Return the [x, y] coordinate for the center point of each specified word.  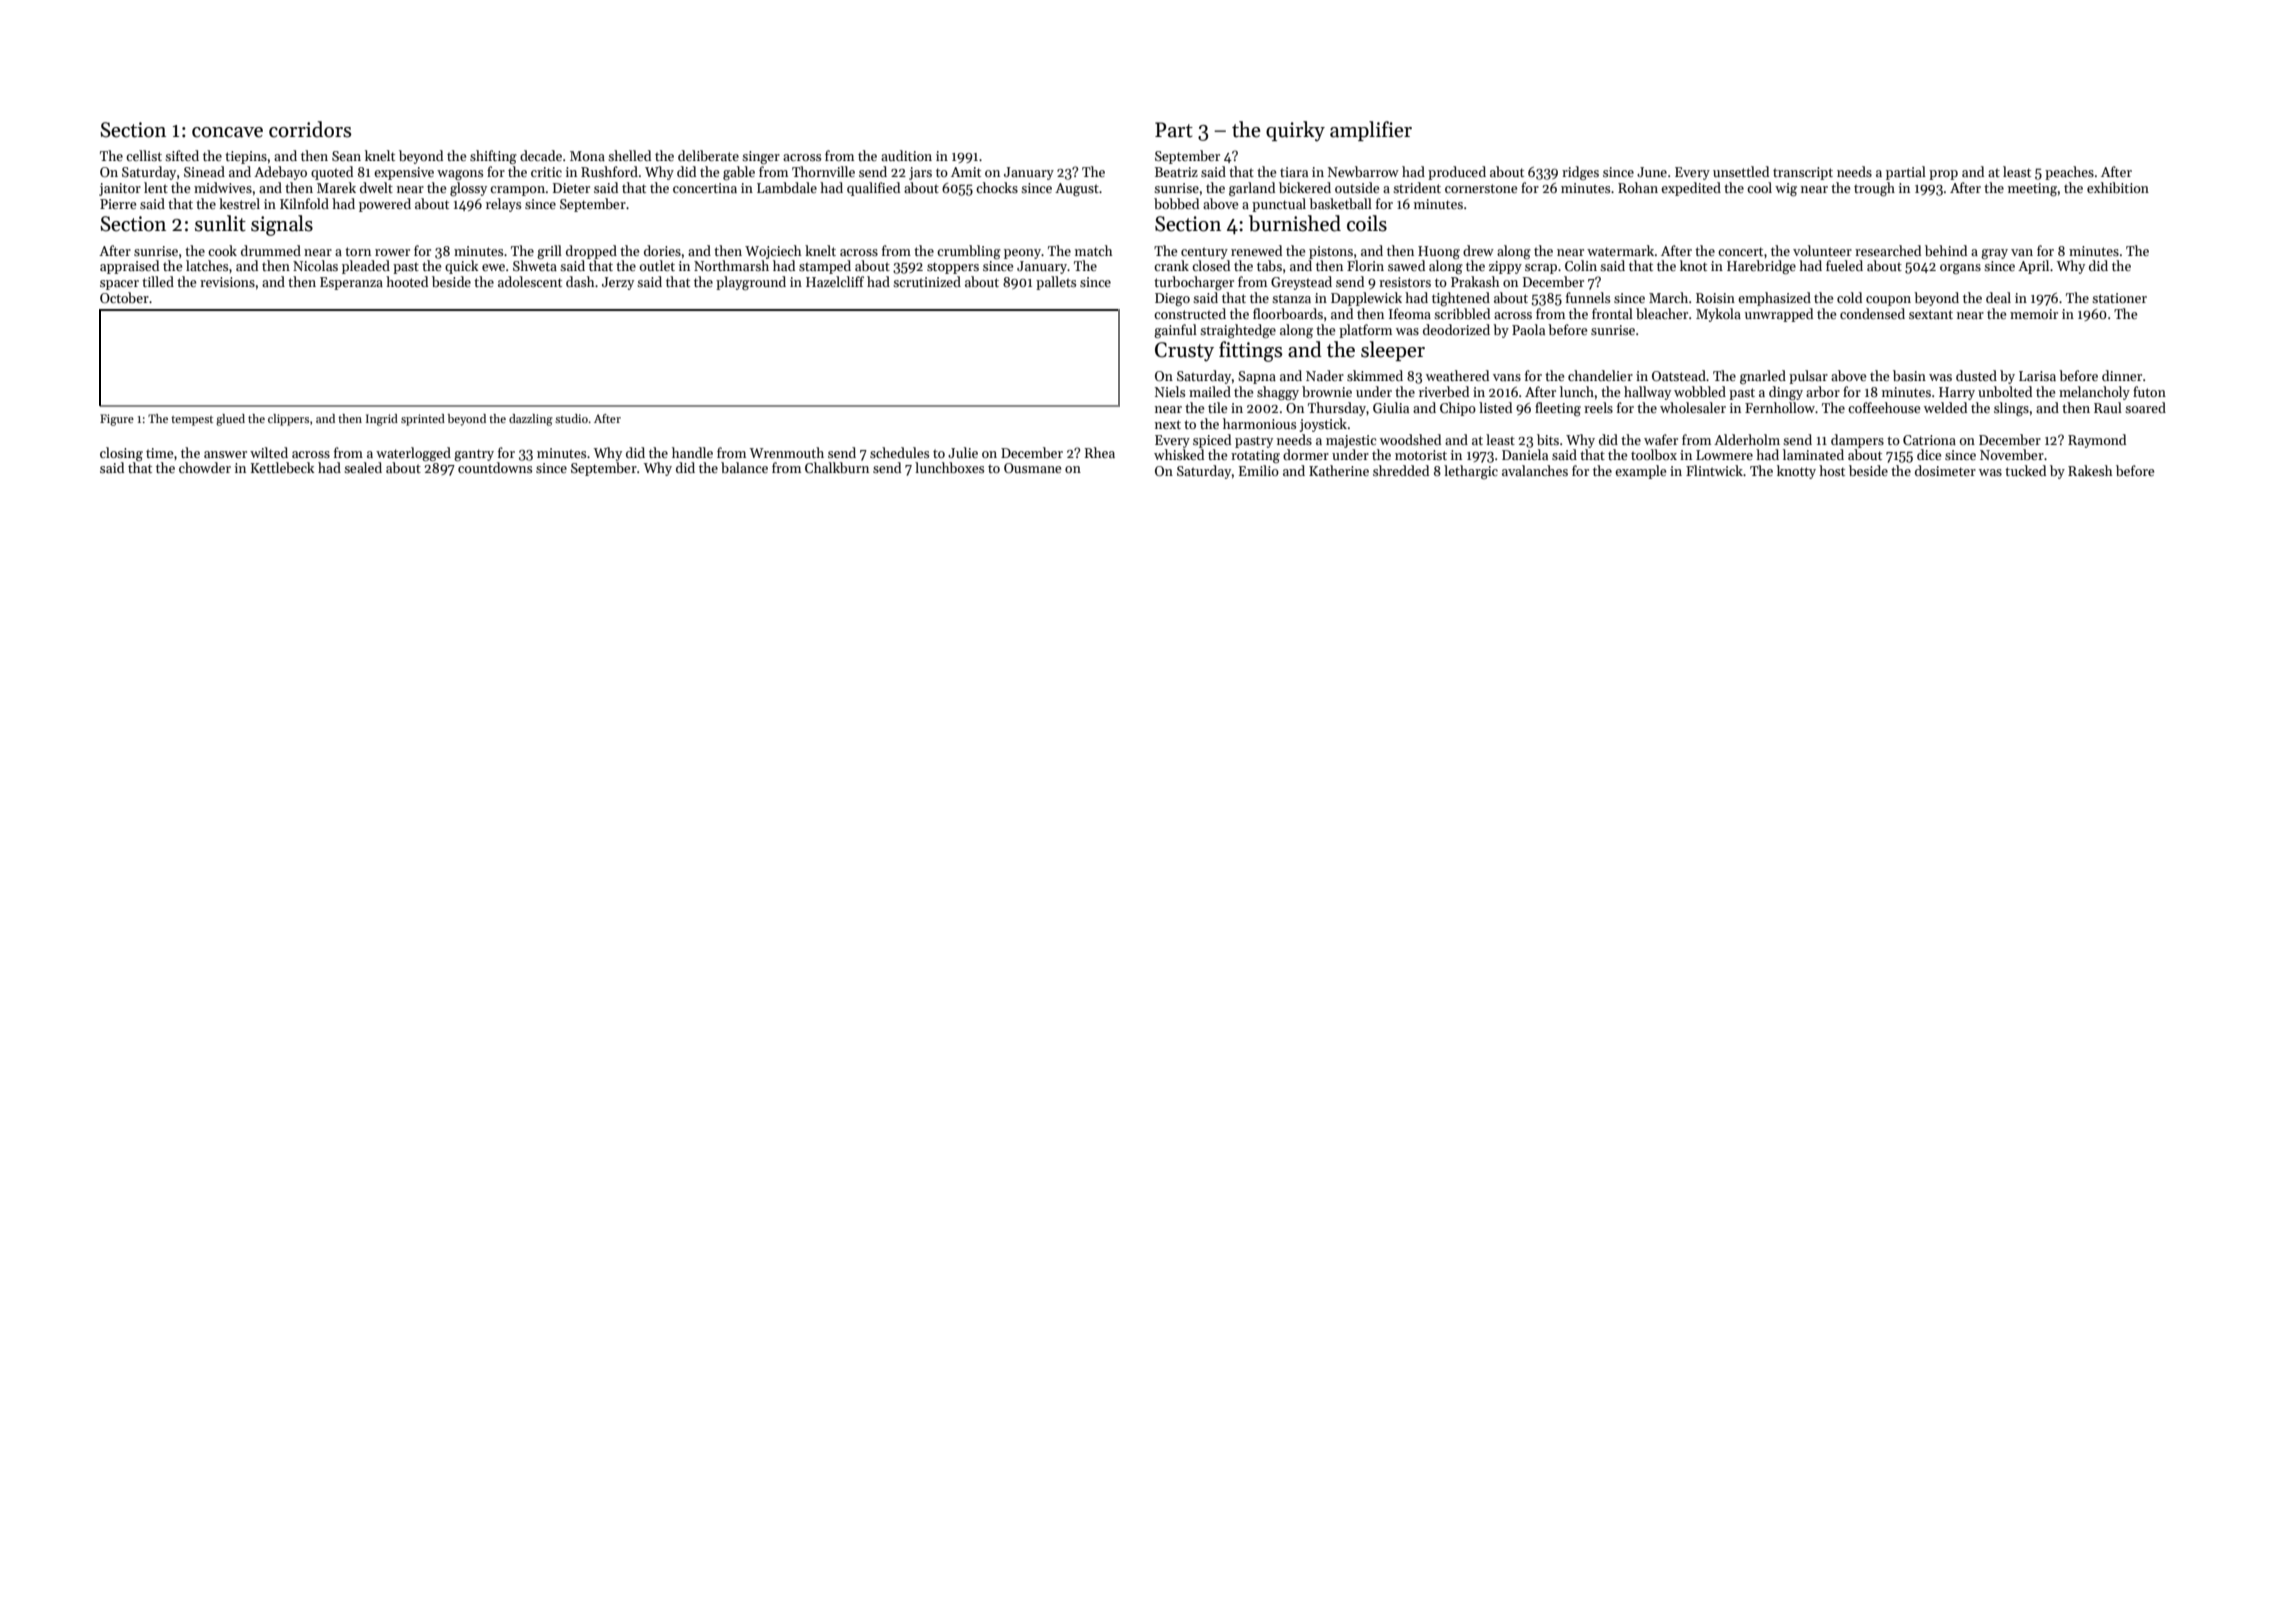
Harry [1957, 393]
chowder [205, 467]
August [1077, 189]
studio [571, 418]
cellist [144, 155]
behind [1946, 250]
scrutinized [927, 281]
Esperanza [351, 283]
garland [1252, 189]
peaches [2069, 173]
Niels [1170, 391]
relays [503, 205]
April [2033, 267]
